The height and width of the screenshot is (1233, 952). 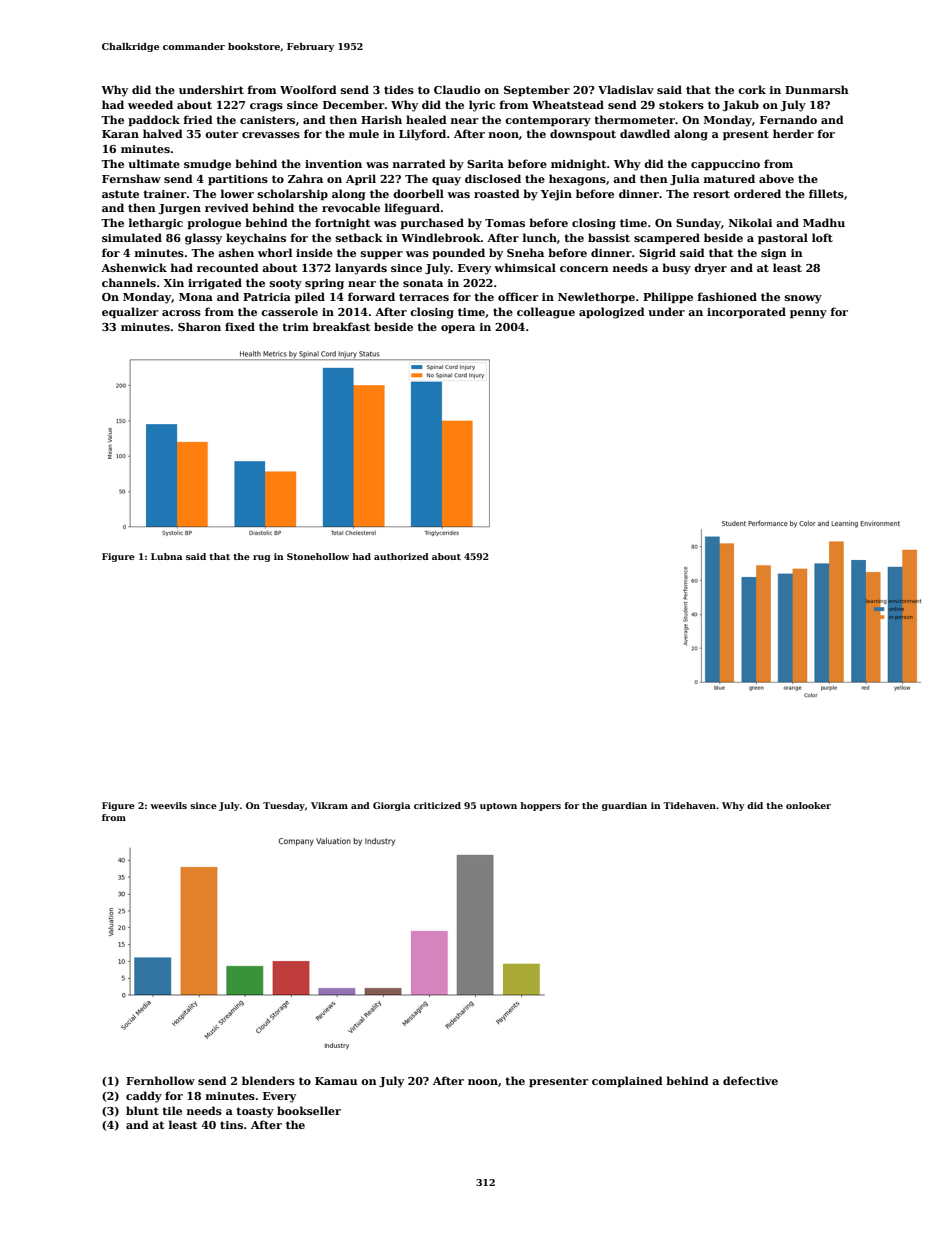 What do you see at coordinates (627, 1082) in the screenshot?
I see `complained` at bounding box center [627, 1082].
